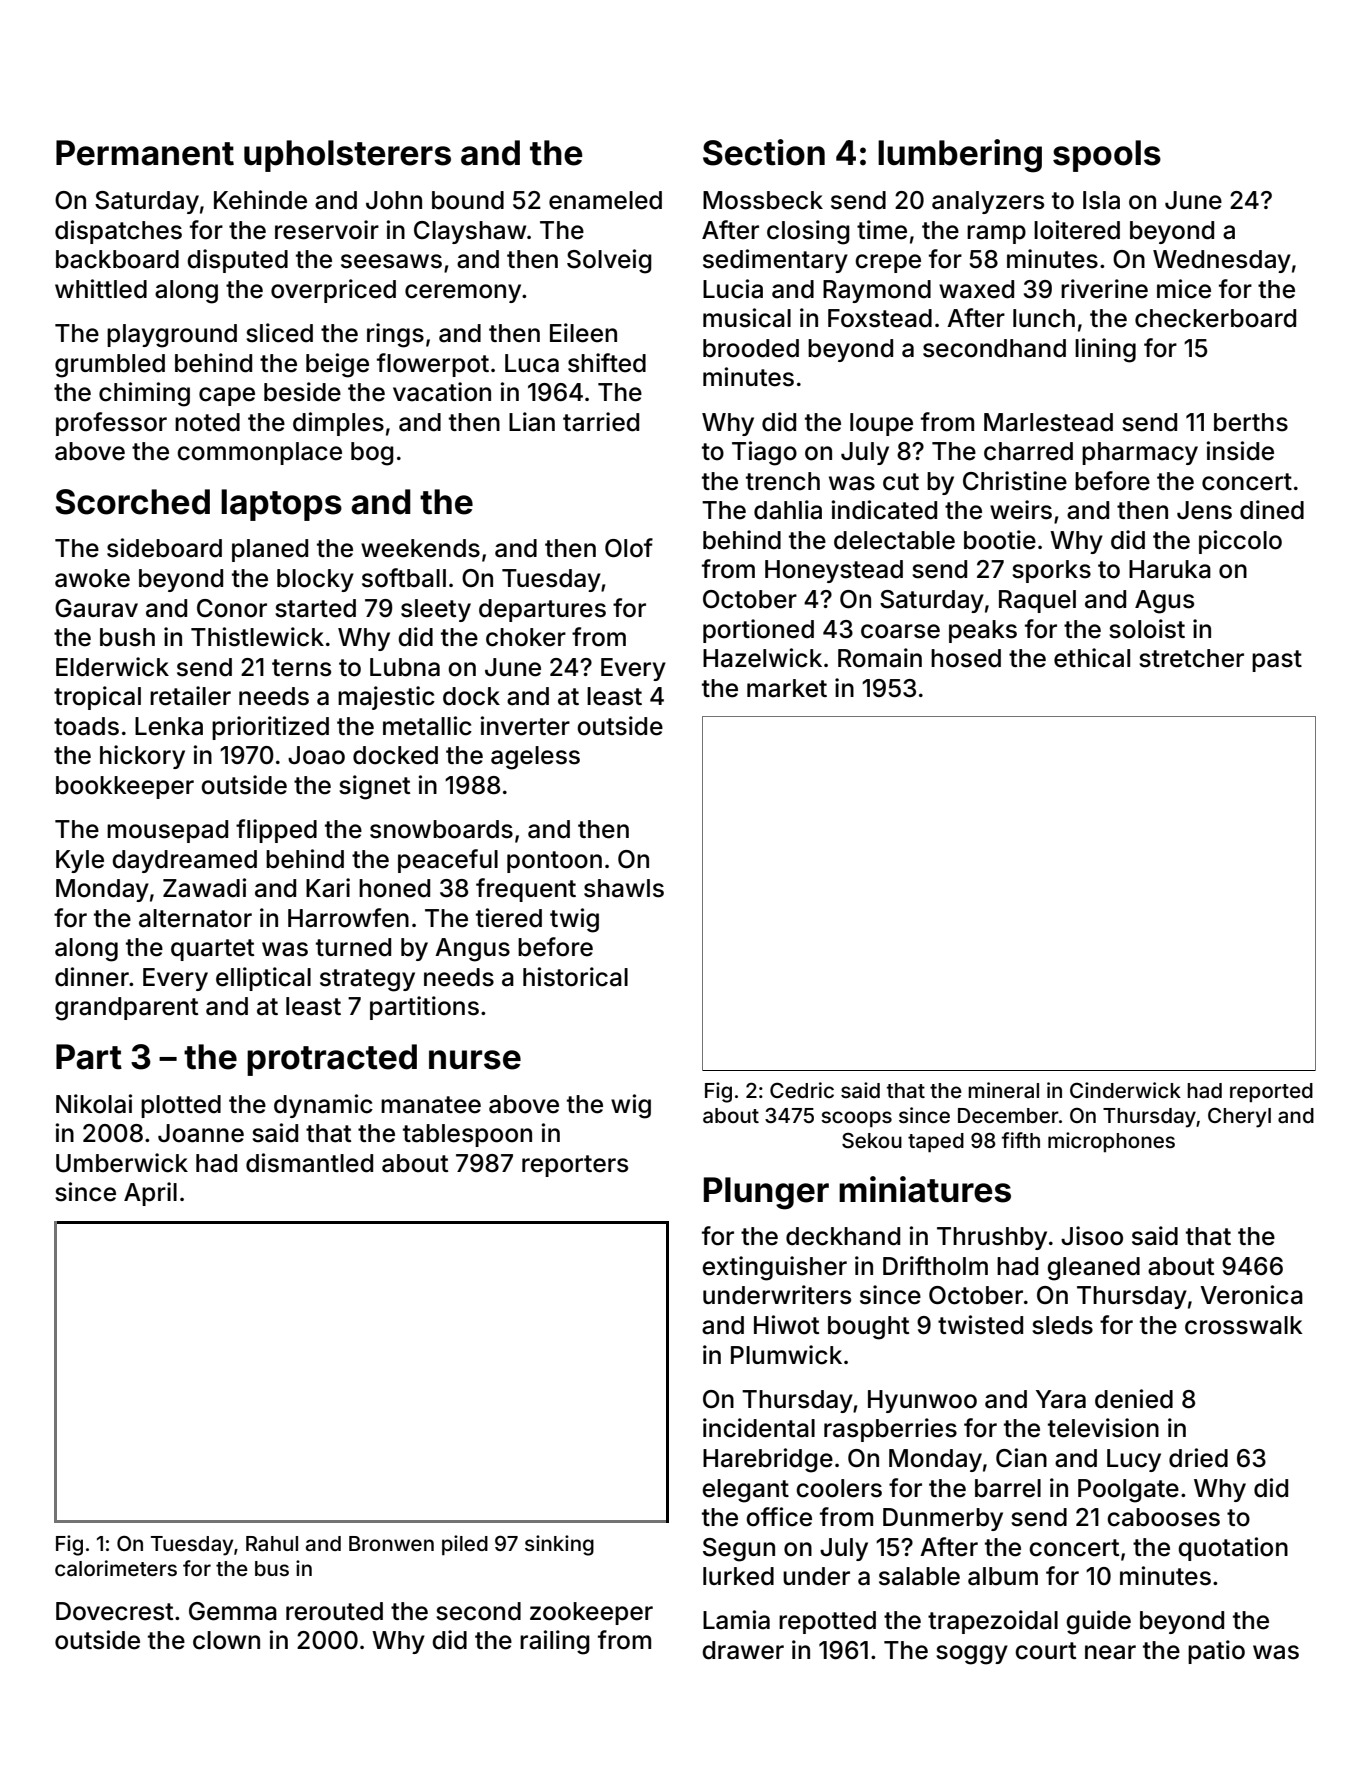 The height and width of the image is (1773, 1370). Describe the element at coordinates (1092, 658) in the image. I see `ethical` at that location.
